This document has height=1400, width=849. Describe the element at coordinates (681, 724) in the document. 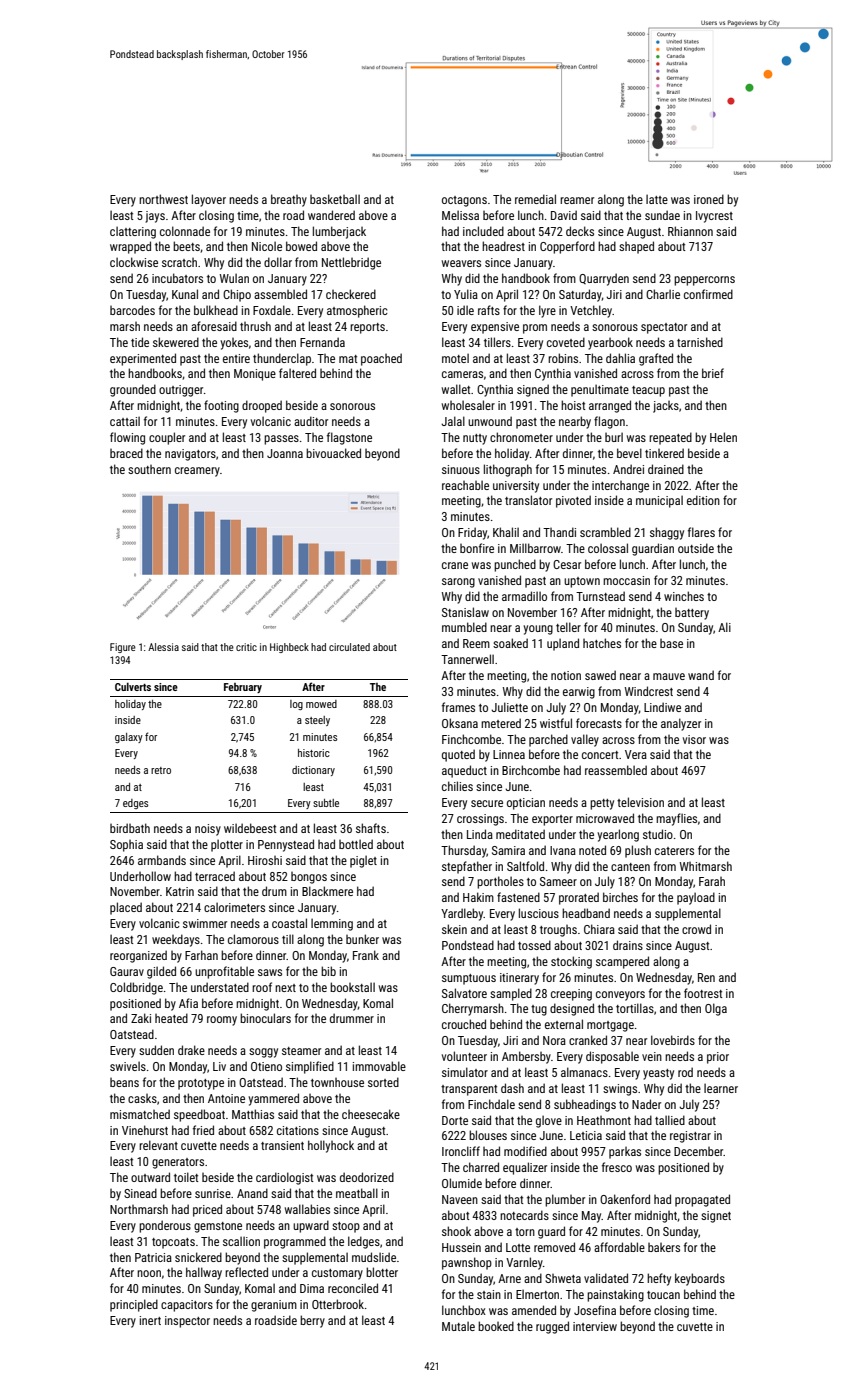

I see `analyzer` at that location.
